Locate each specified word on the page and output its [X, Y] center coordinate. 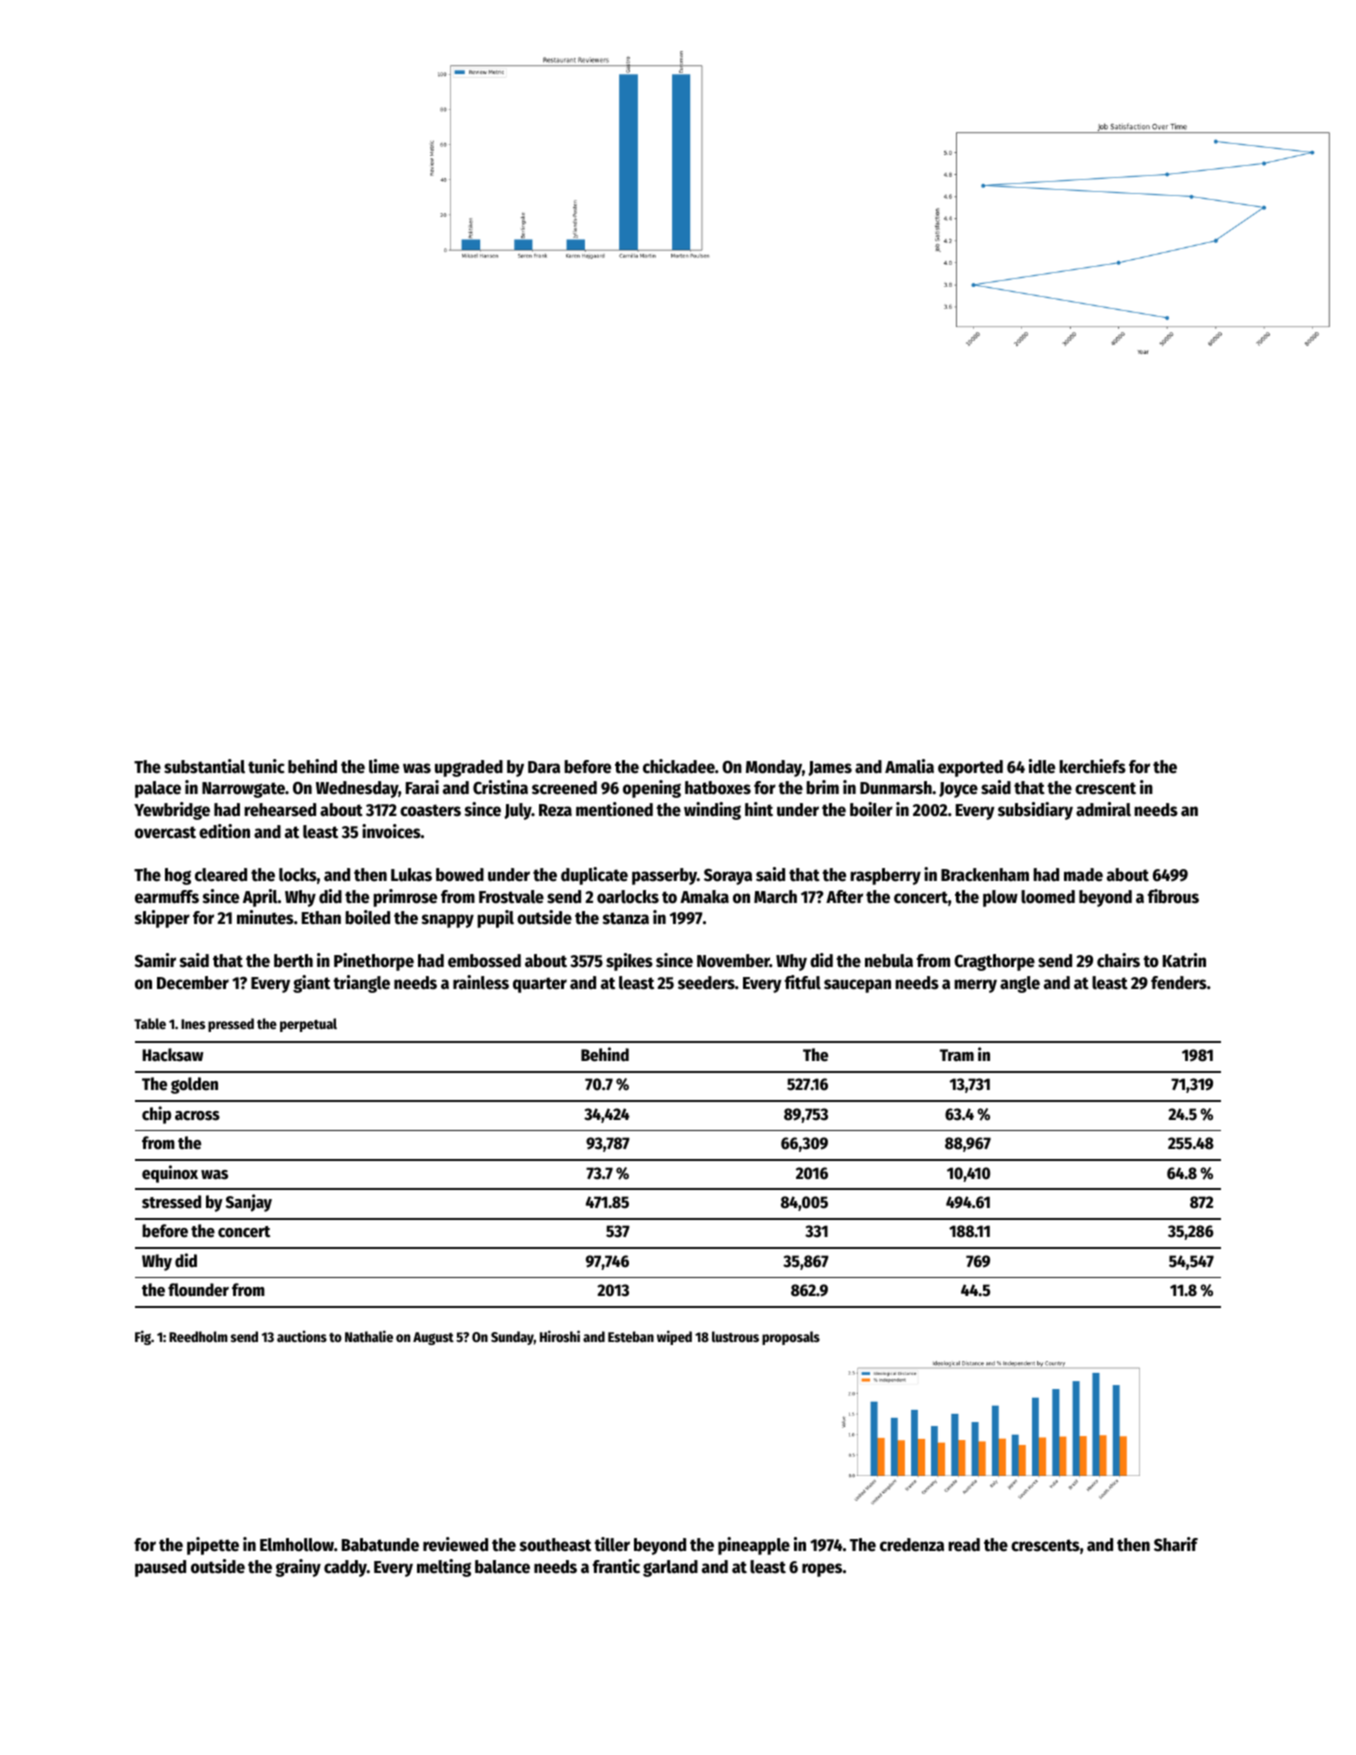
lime [384, 766]
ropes [822, 1570]
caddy [345, 1568]
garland [670, 1568]
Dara [544, 767]
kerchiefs [1092, 766]
